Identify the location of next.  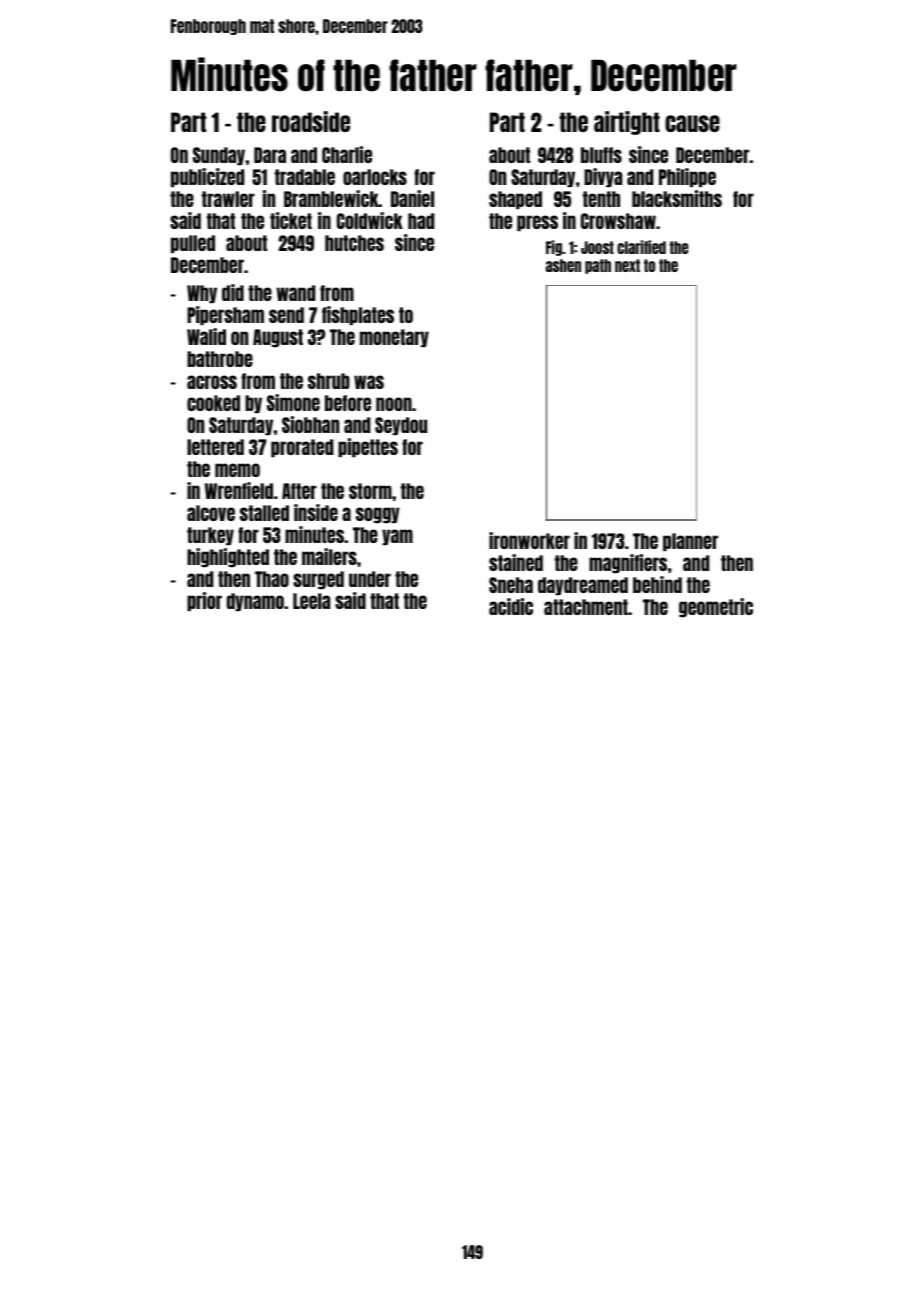
(627, 265).
